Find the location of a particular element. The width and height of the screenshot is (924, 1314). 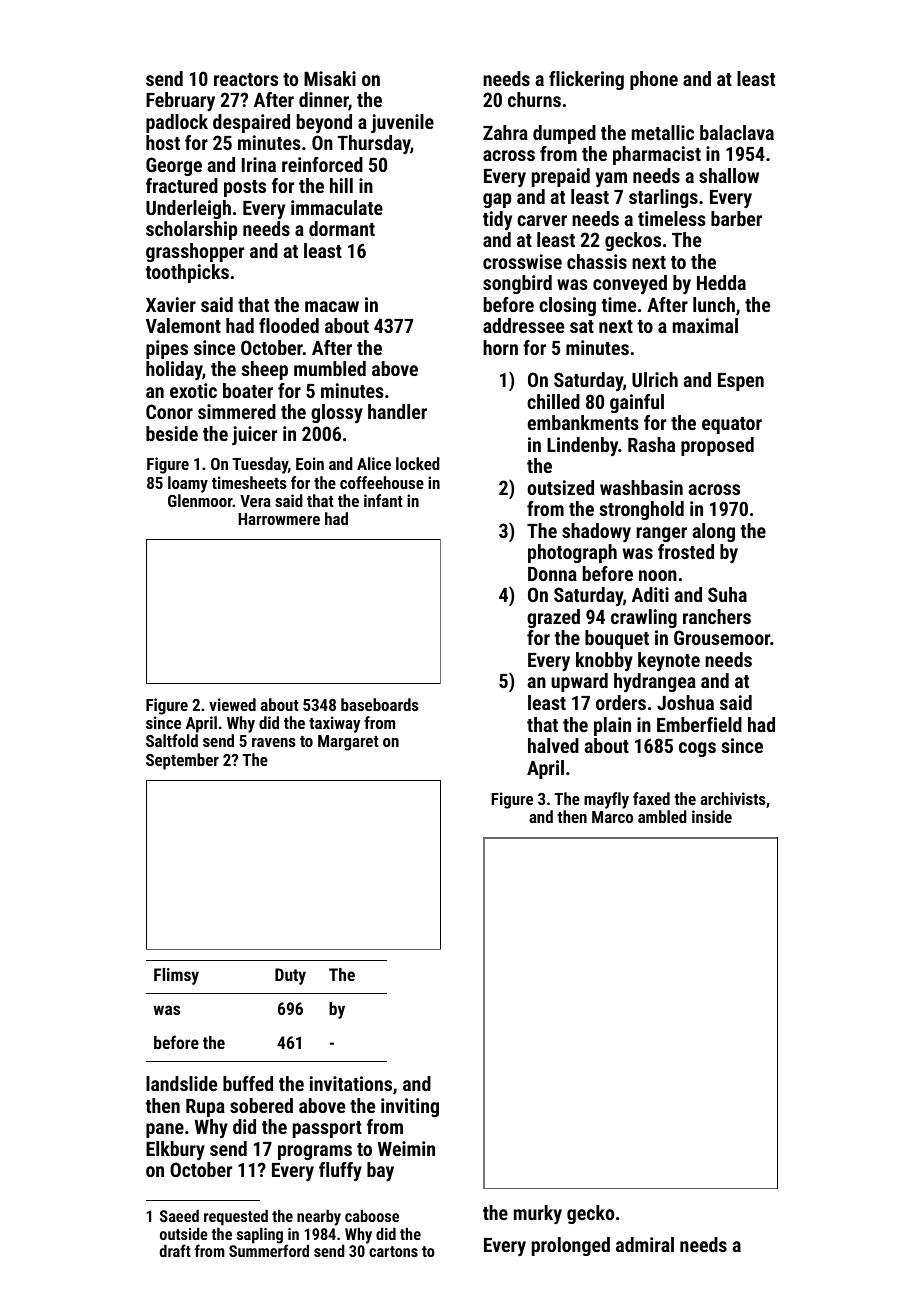

archivists is located at coordinates (733, 798).
